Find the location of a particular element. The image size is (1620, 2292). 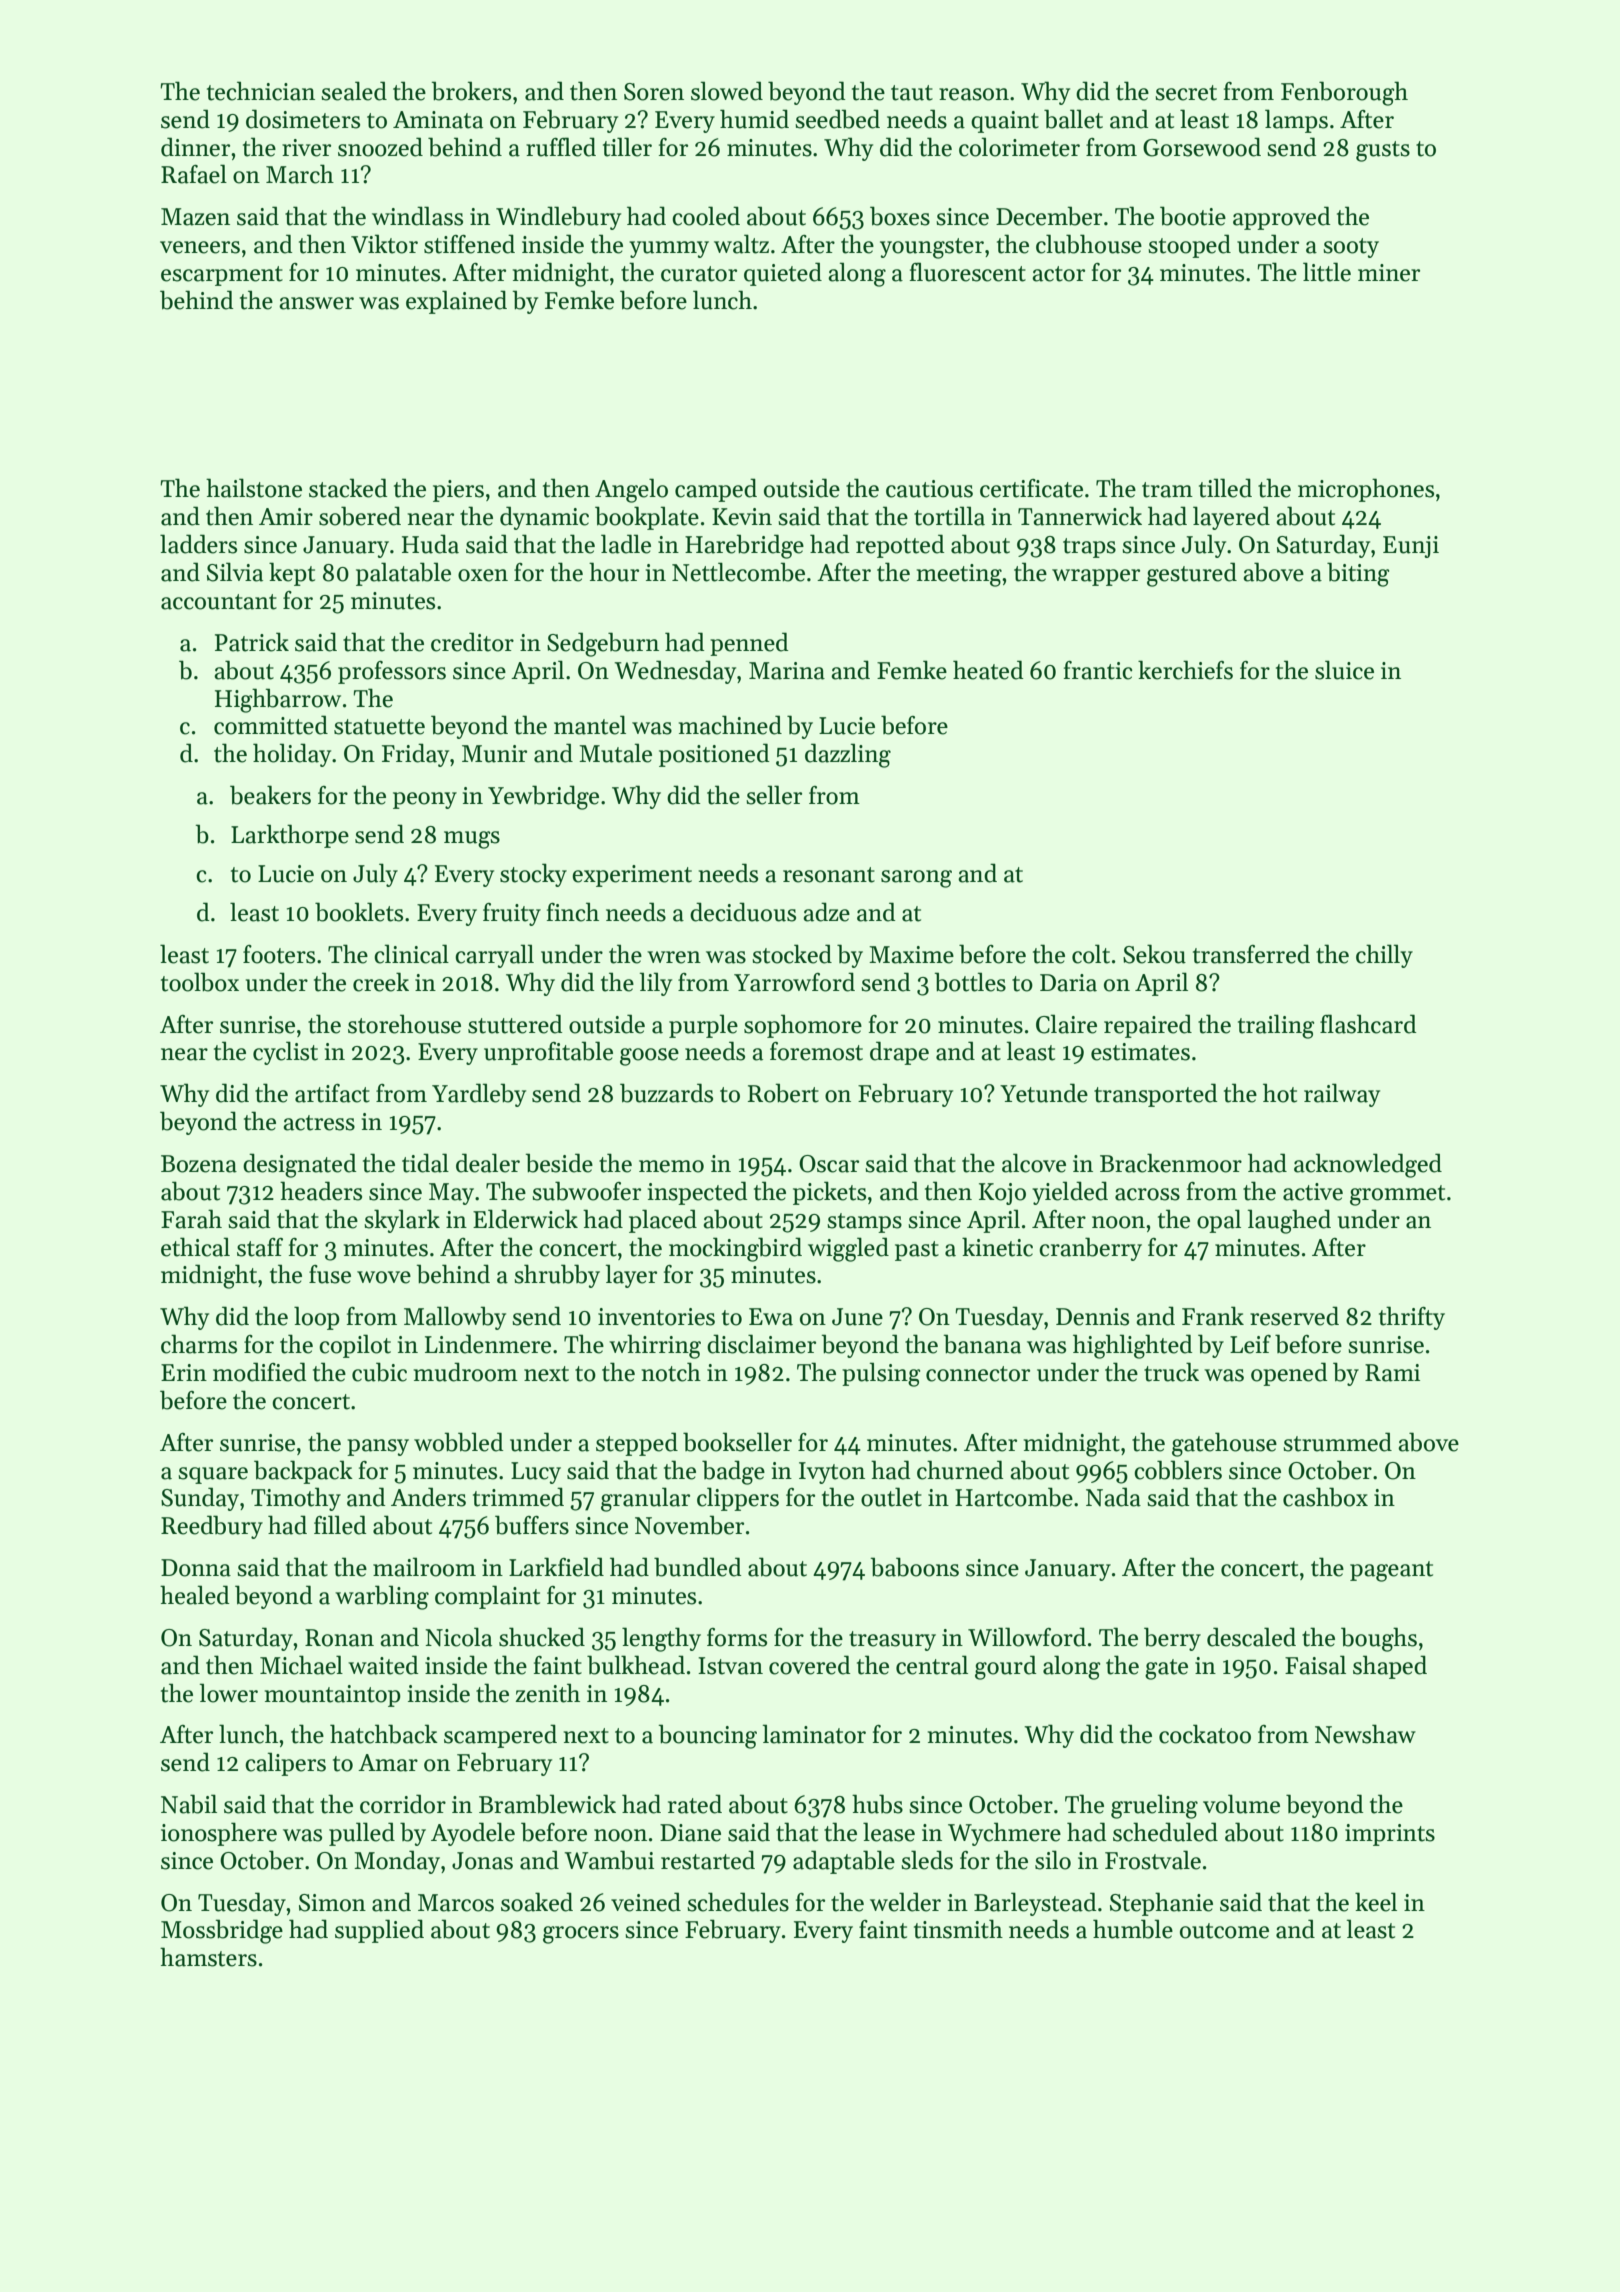

answer is located at coordinates (316, 303).
